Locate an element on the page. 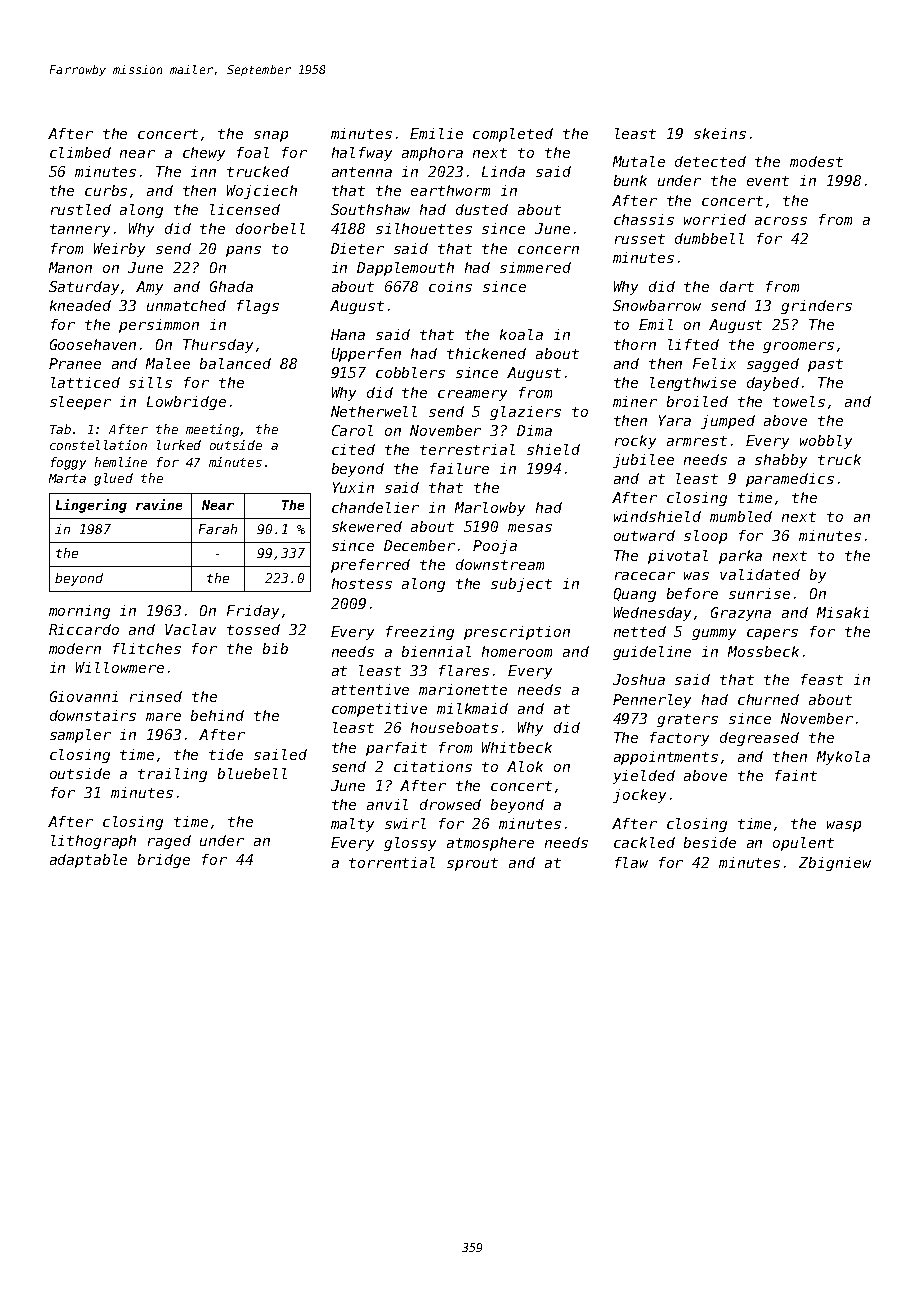 The height and width of the image is (1308, 924). lithograph is located at coordinates (93, 842).
